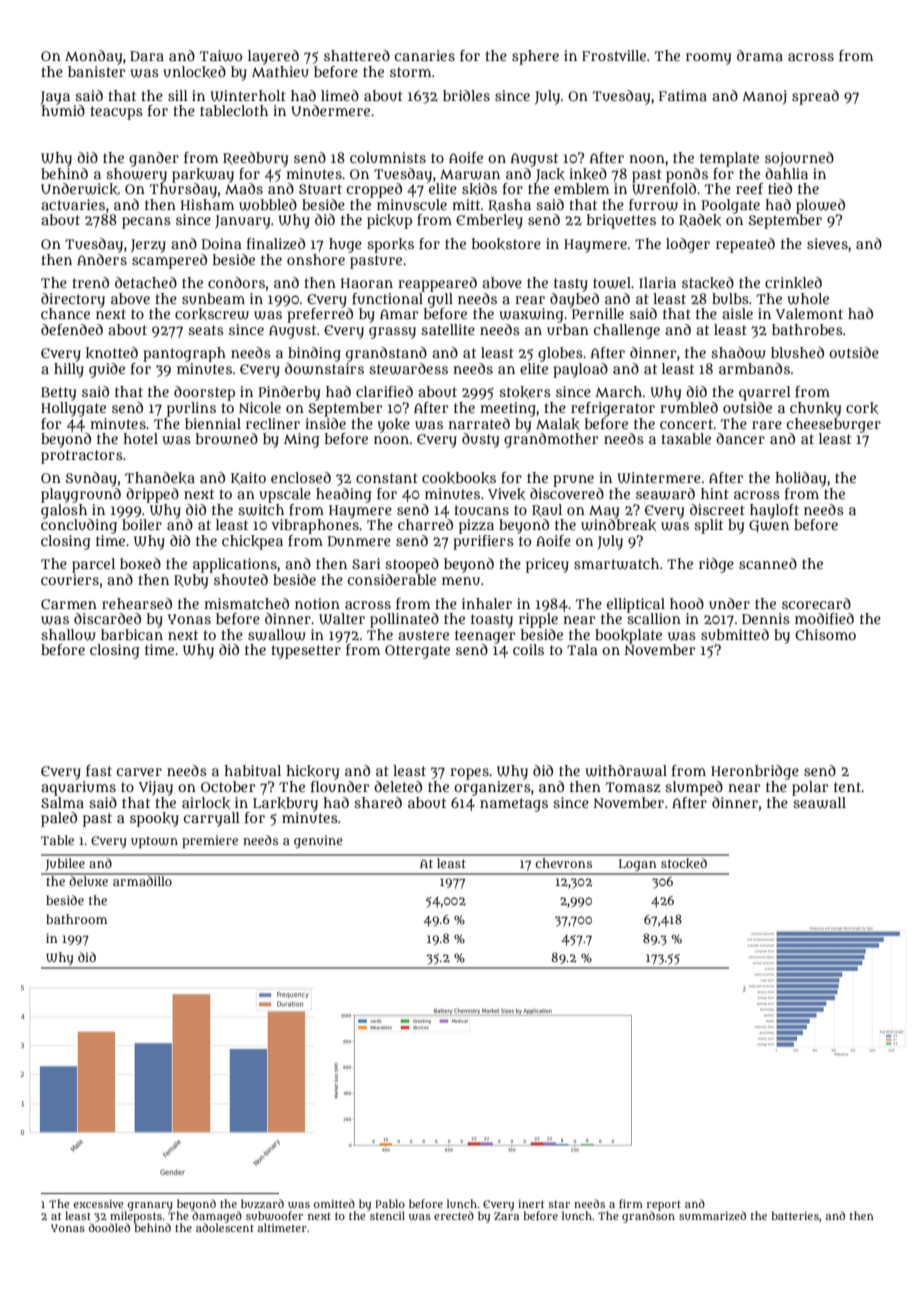 Image resolution: width=924 pixels, height=1308 pixels. Describe the element at coordinates (717, 509) in the image. I see `discreet` at that location.
